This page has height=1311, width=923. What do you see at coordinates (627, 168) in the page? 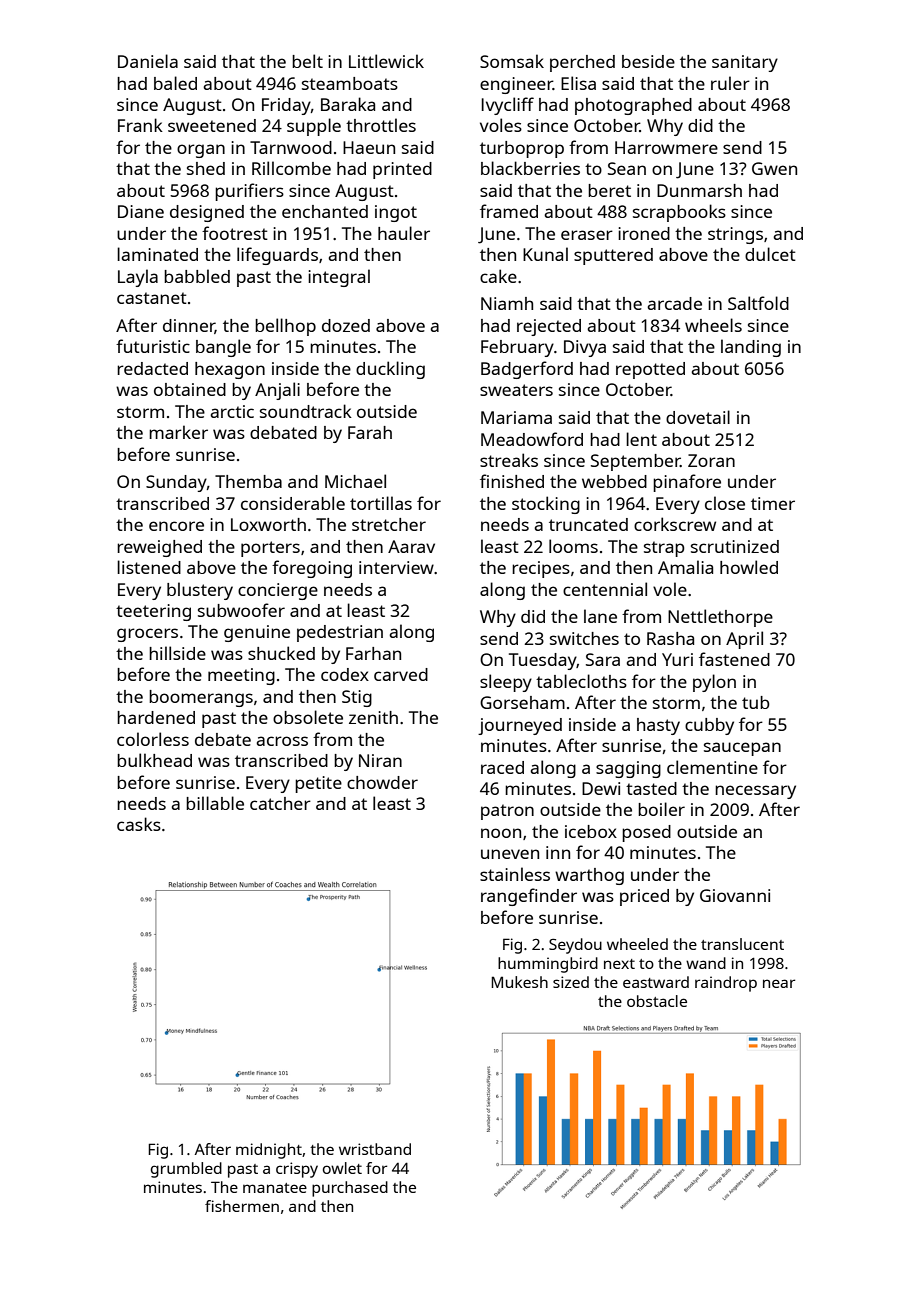
I see `Sean` at bounding box center [627, 168].
